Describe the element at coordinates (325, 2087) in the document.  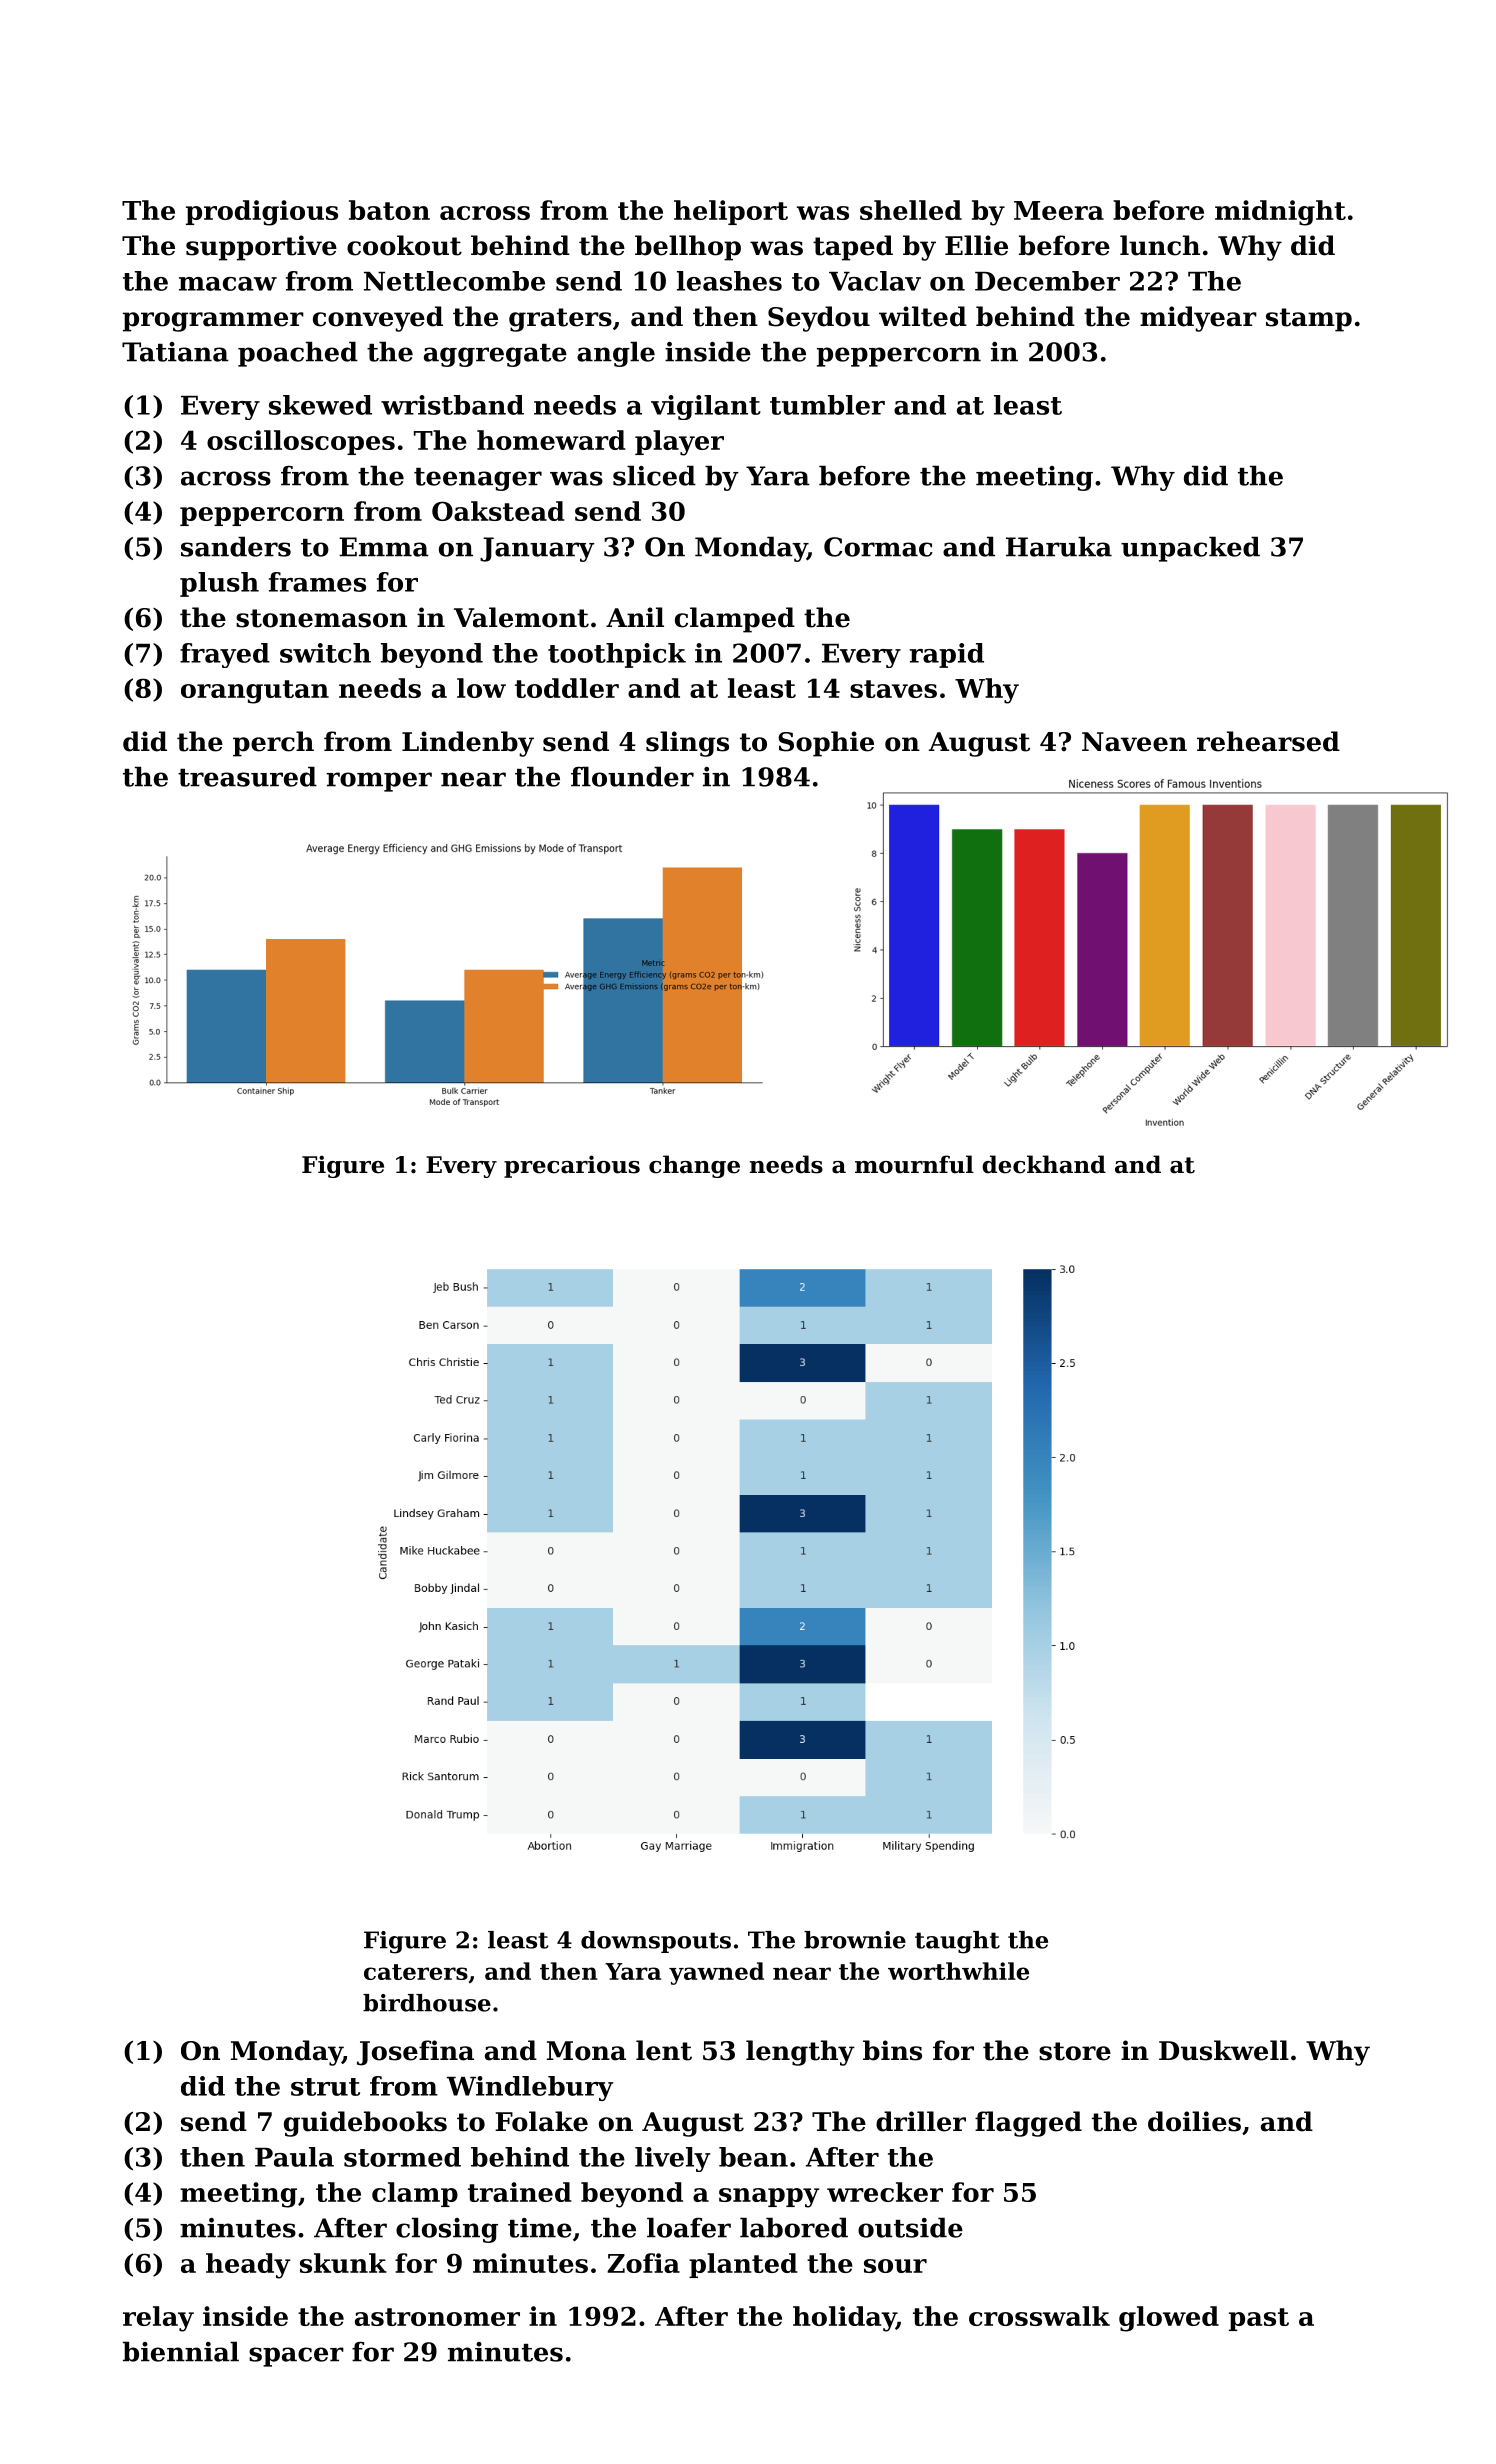
I see `strut` at that location.
